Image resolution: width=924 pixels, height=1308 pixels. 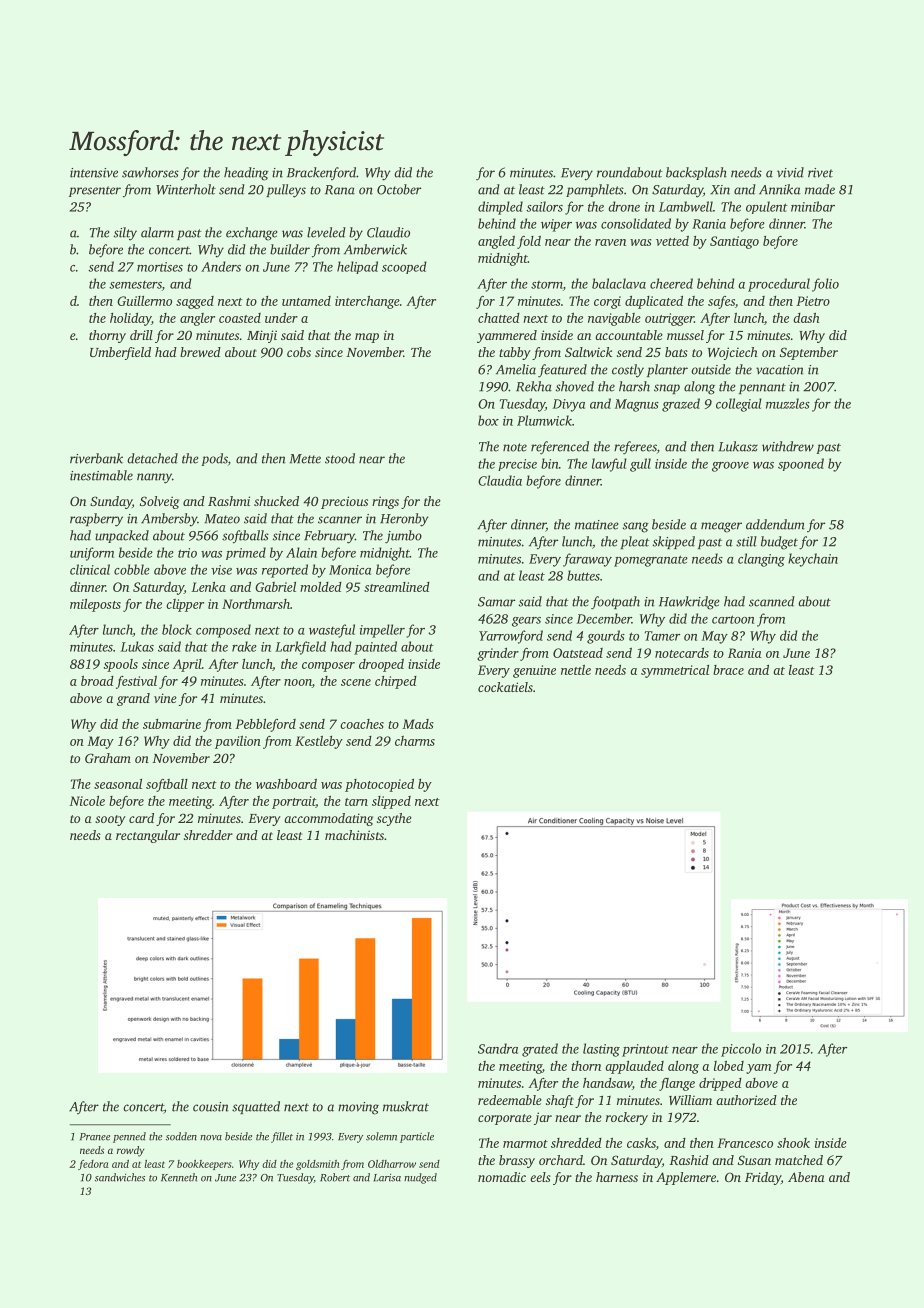 I want to click on brace, so click(x=728, y=670).
